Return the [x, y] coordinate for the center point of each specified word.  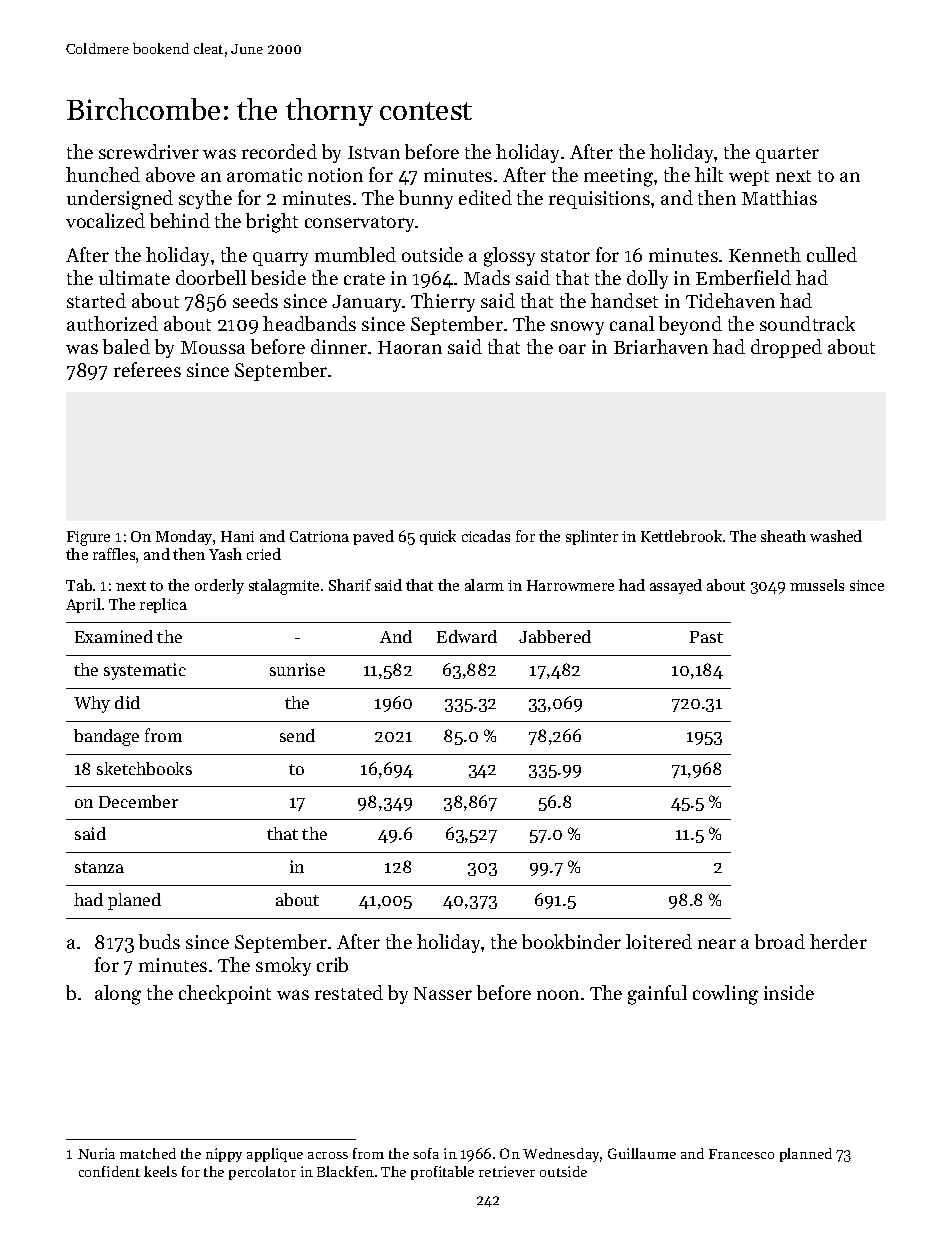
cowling [725, 995]
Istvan [374, 152]
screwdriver [149, 151]
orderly [219, 586]
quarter [787, 155]
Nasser [443, 993]
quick [438, 537]
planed [134, 901]
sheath [783, 536]
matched [148, 1153]
